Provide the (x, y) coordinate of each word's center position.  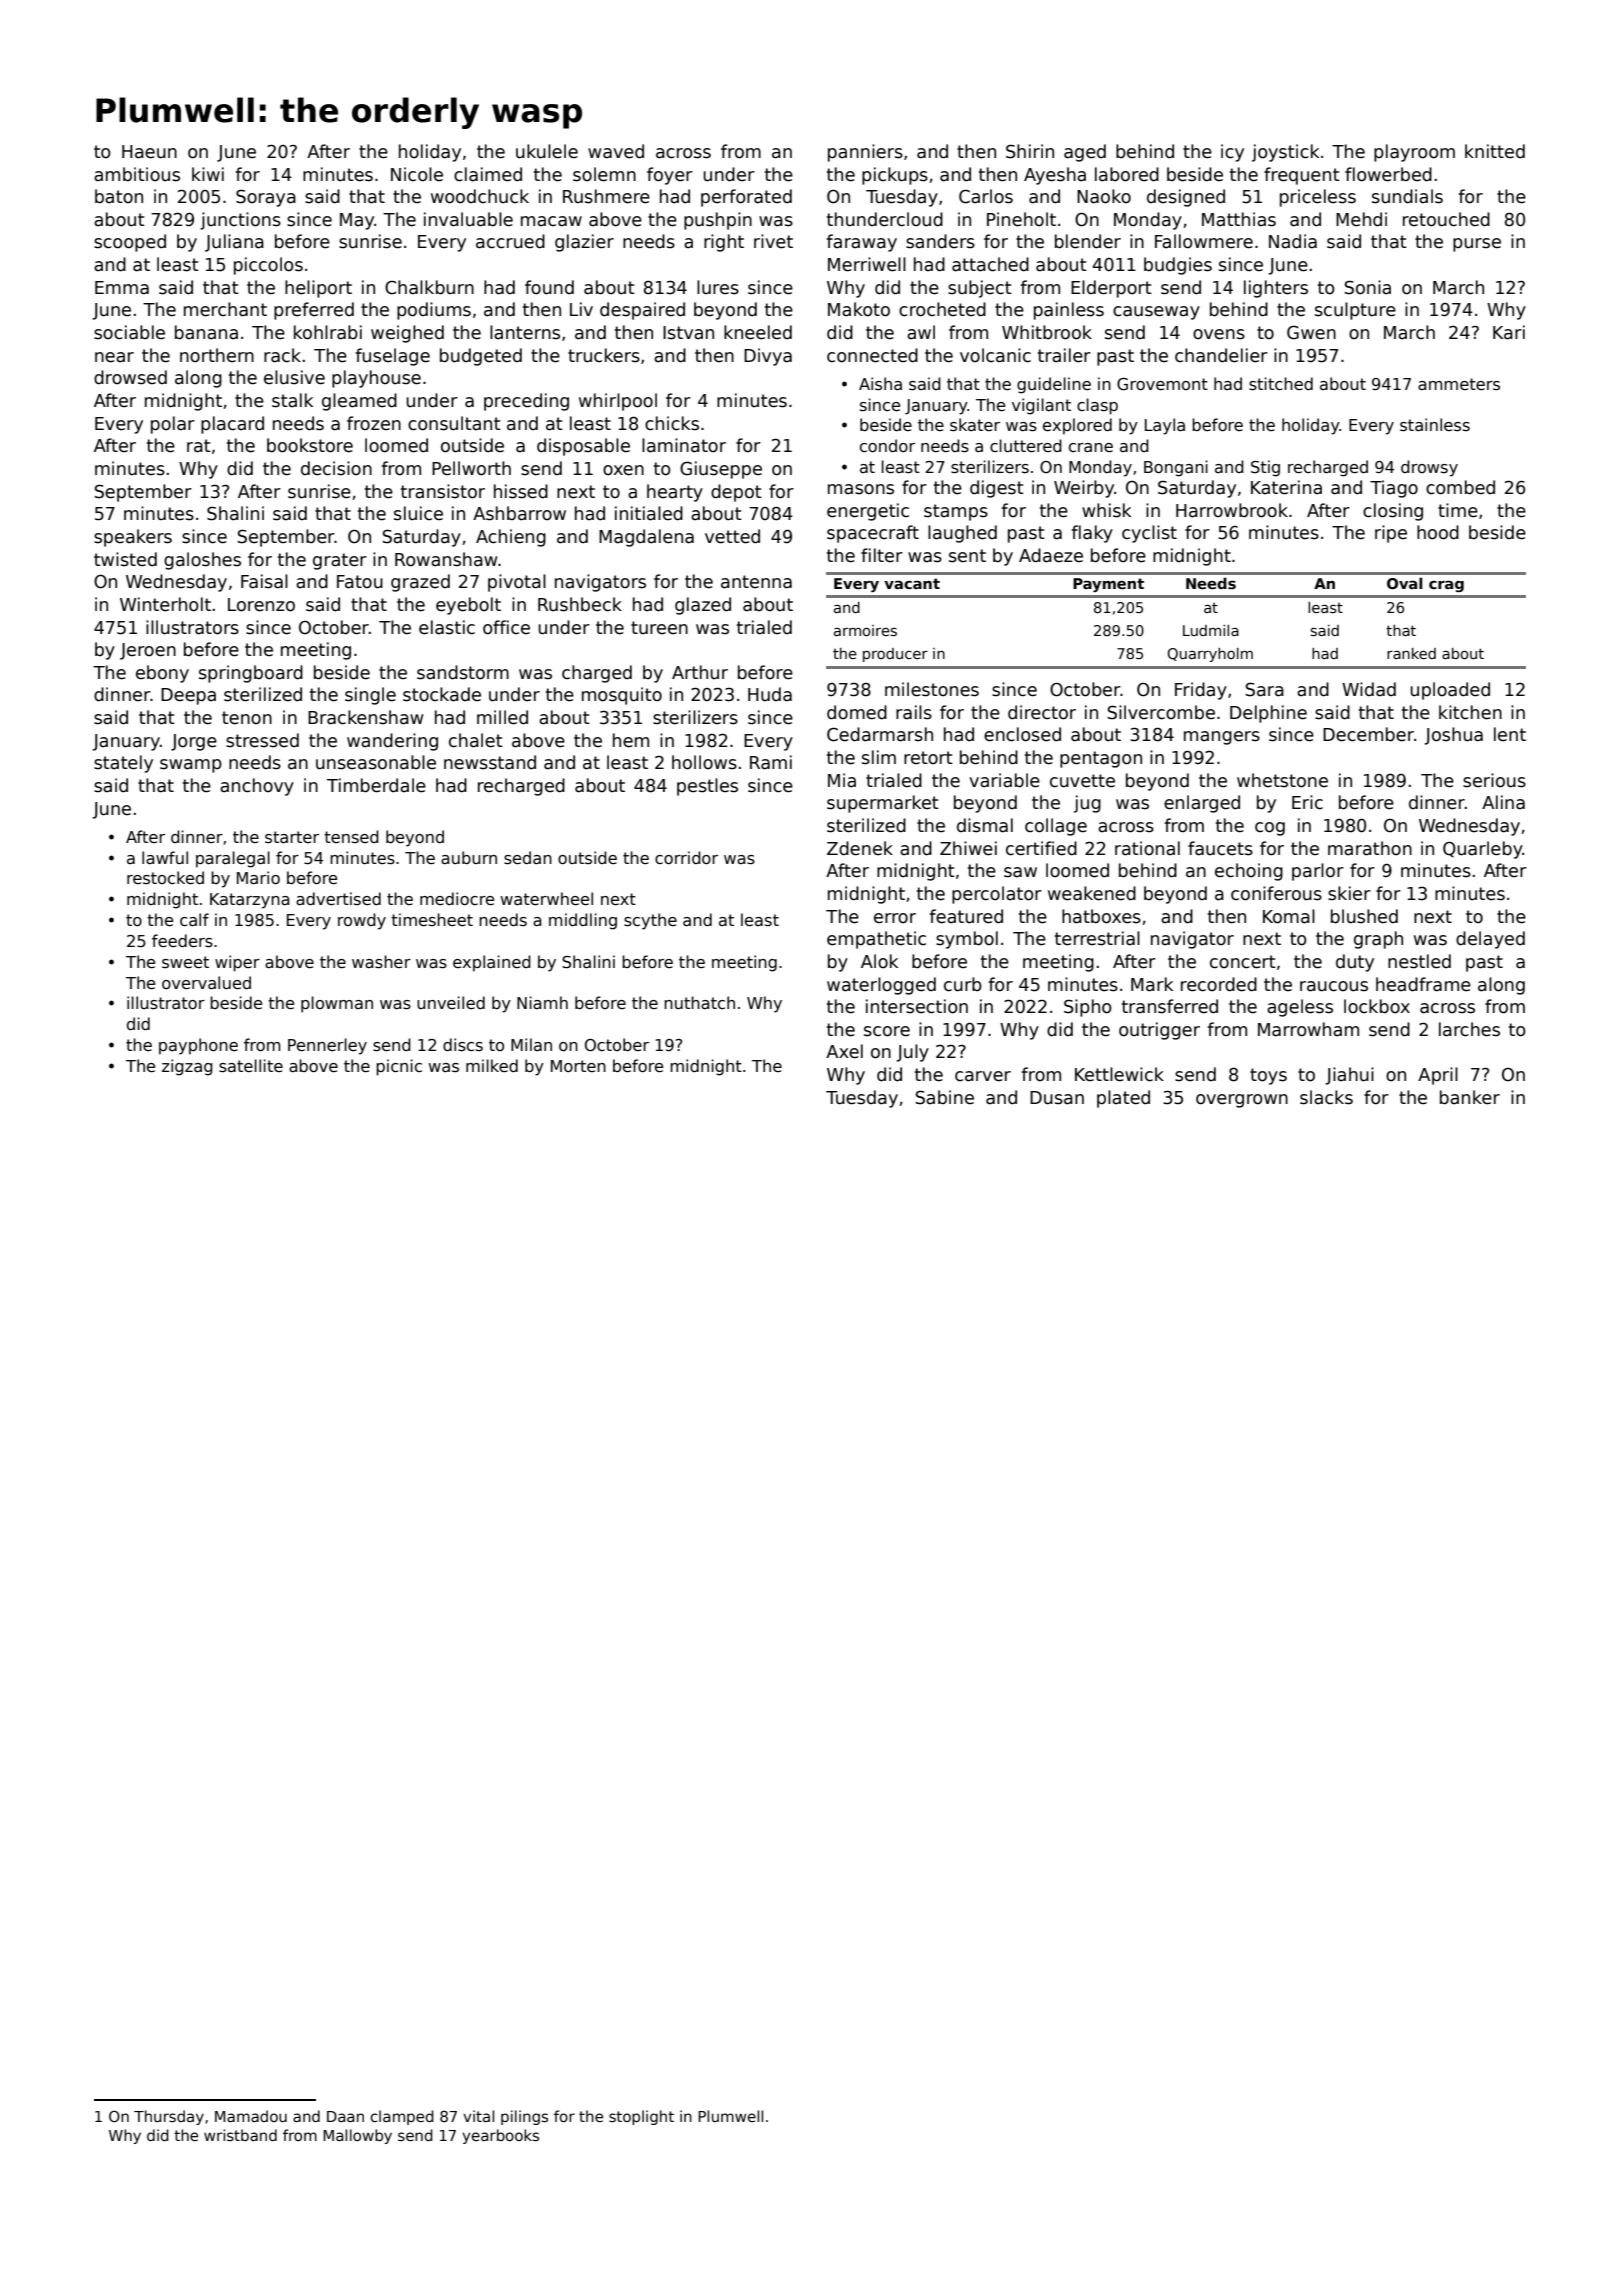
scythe (650, 921)
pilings (524, 2117)
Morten (578, 1066)
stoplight (641, 2117)
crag (1446, 586)
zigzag (187, 1067)
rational (1147, 848)
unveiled (451, 1002)
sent (967, 556)
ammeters (1459, 384)
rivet (773, 241)
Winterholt (165, 604)
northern (217, 355)
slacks (1326, 1097)
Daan (345, 2116)
